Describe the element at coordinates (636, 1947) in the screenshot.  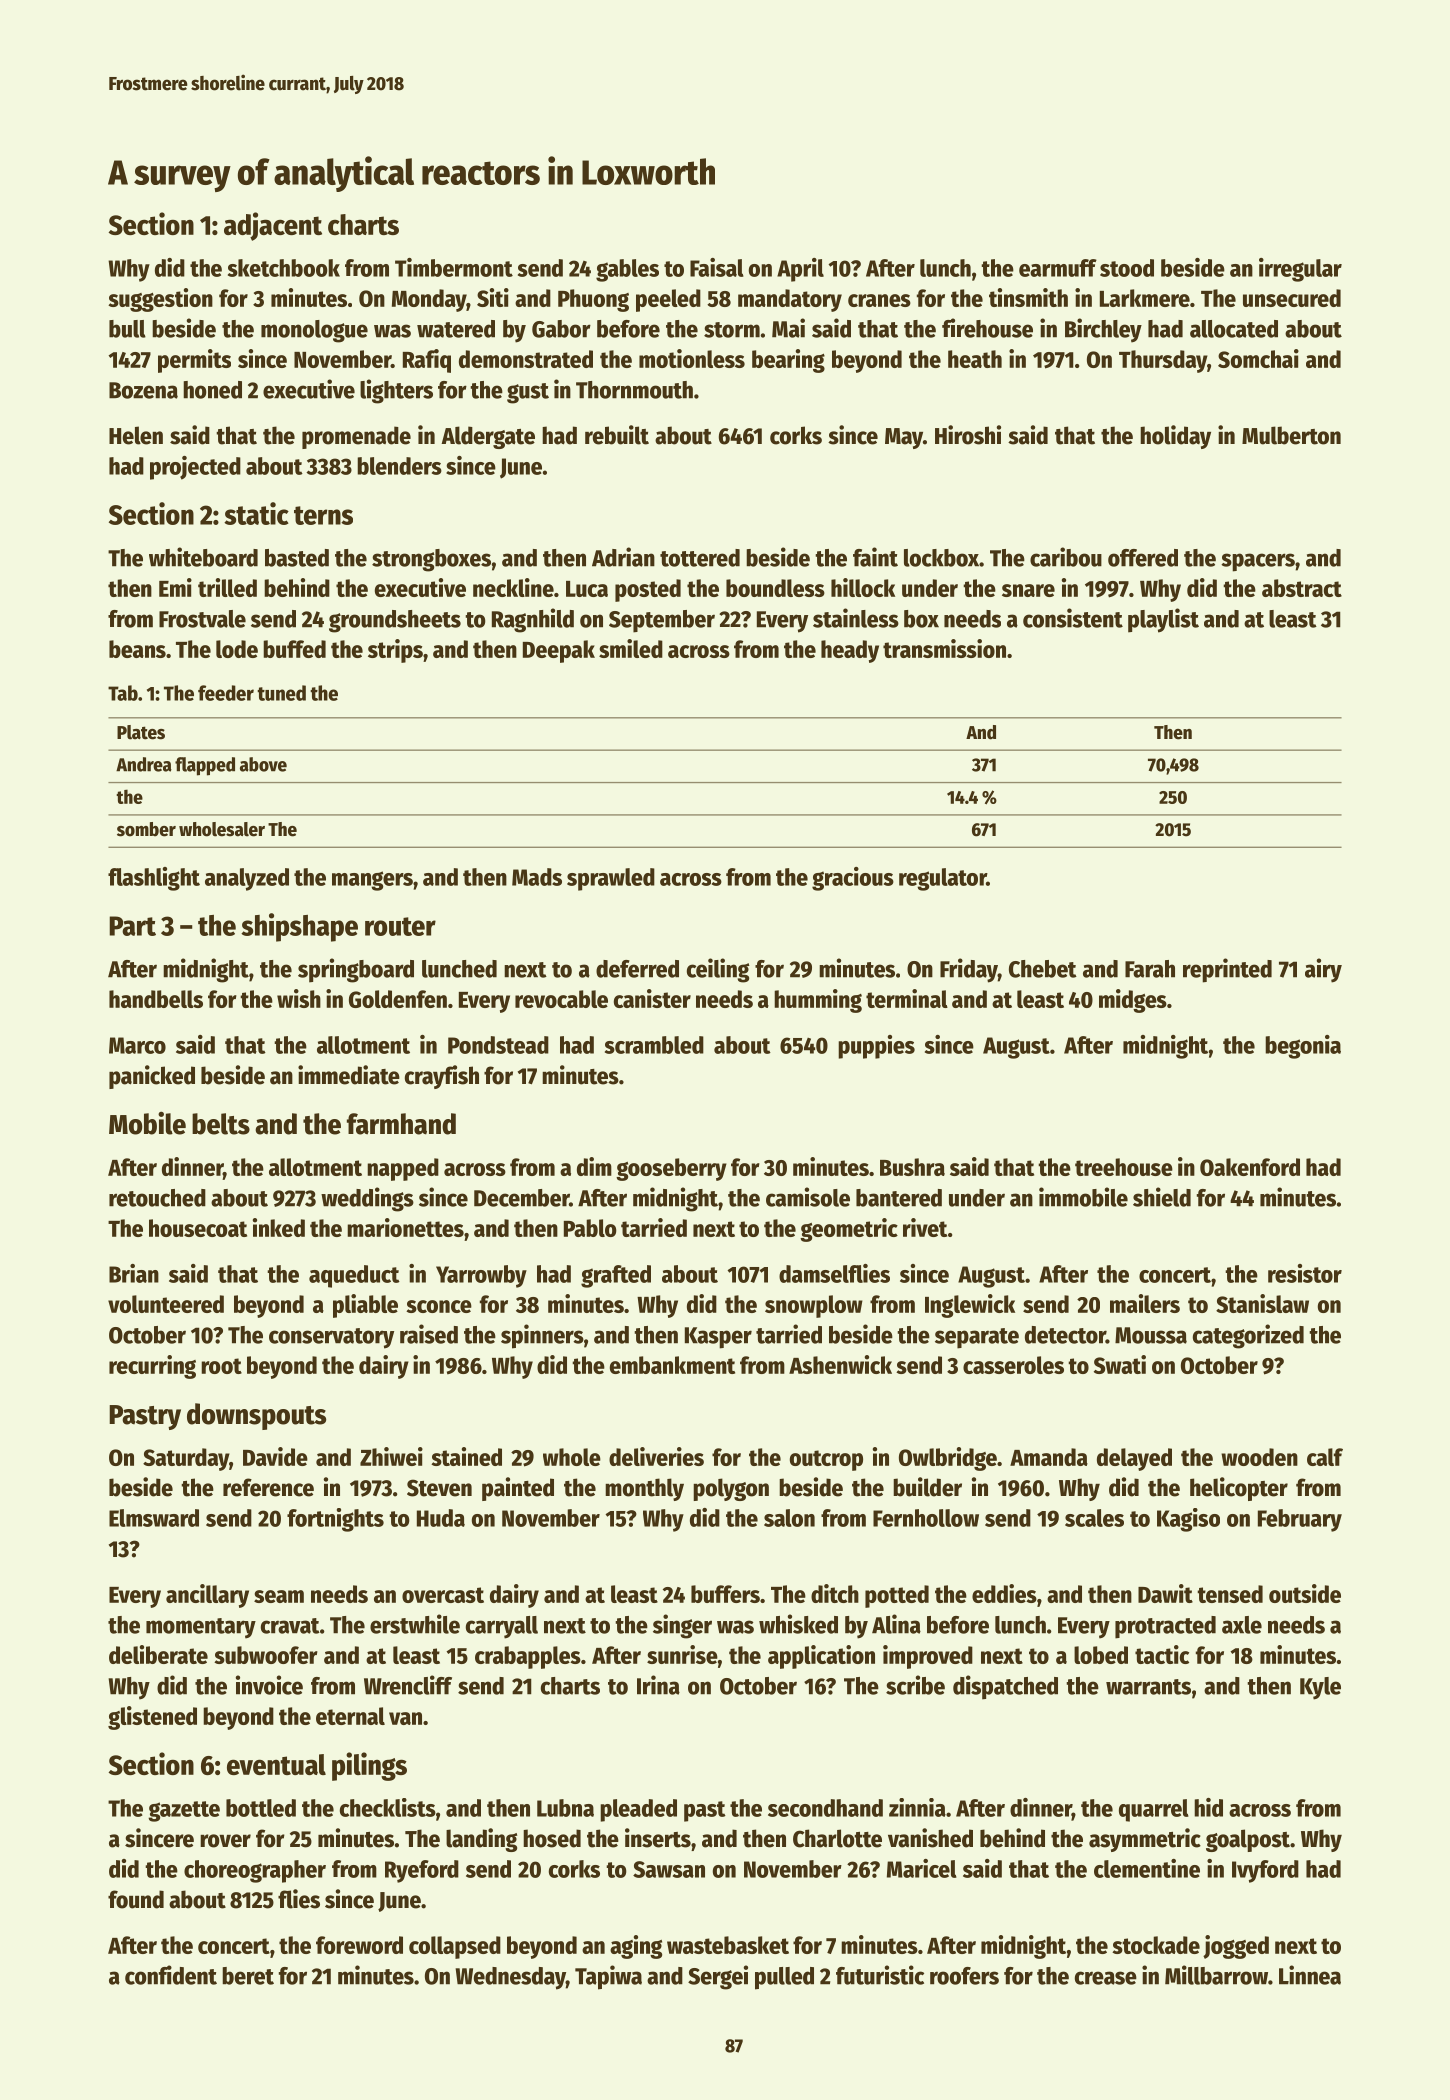
I see `aging` at that location.
